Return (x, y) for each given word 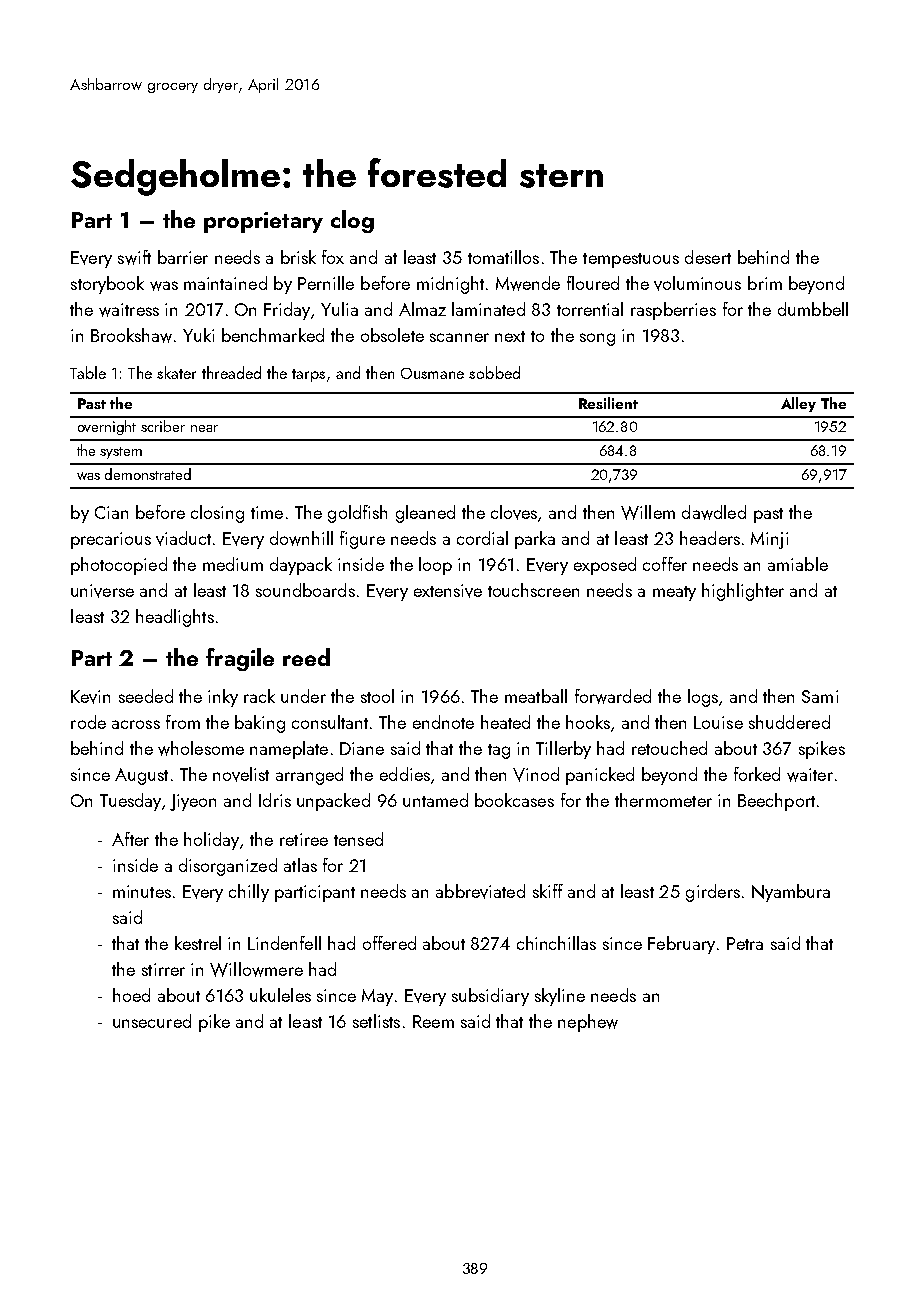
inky (223, 698)
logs (703, 698)
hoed (131, 995)
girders (713, 893)
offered (389, 943)
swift (134, 257)
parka (535, 540)
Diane (362, 748)
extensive (448, 591)
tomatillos (503, 257)
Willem (648, 512)
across (136, 724)
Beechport (776, 802)
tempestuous (631, 260)
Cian (111, 512)
